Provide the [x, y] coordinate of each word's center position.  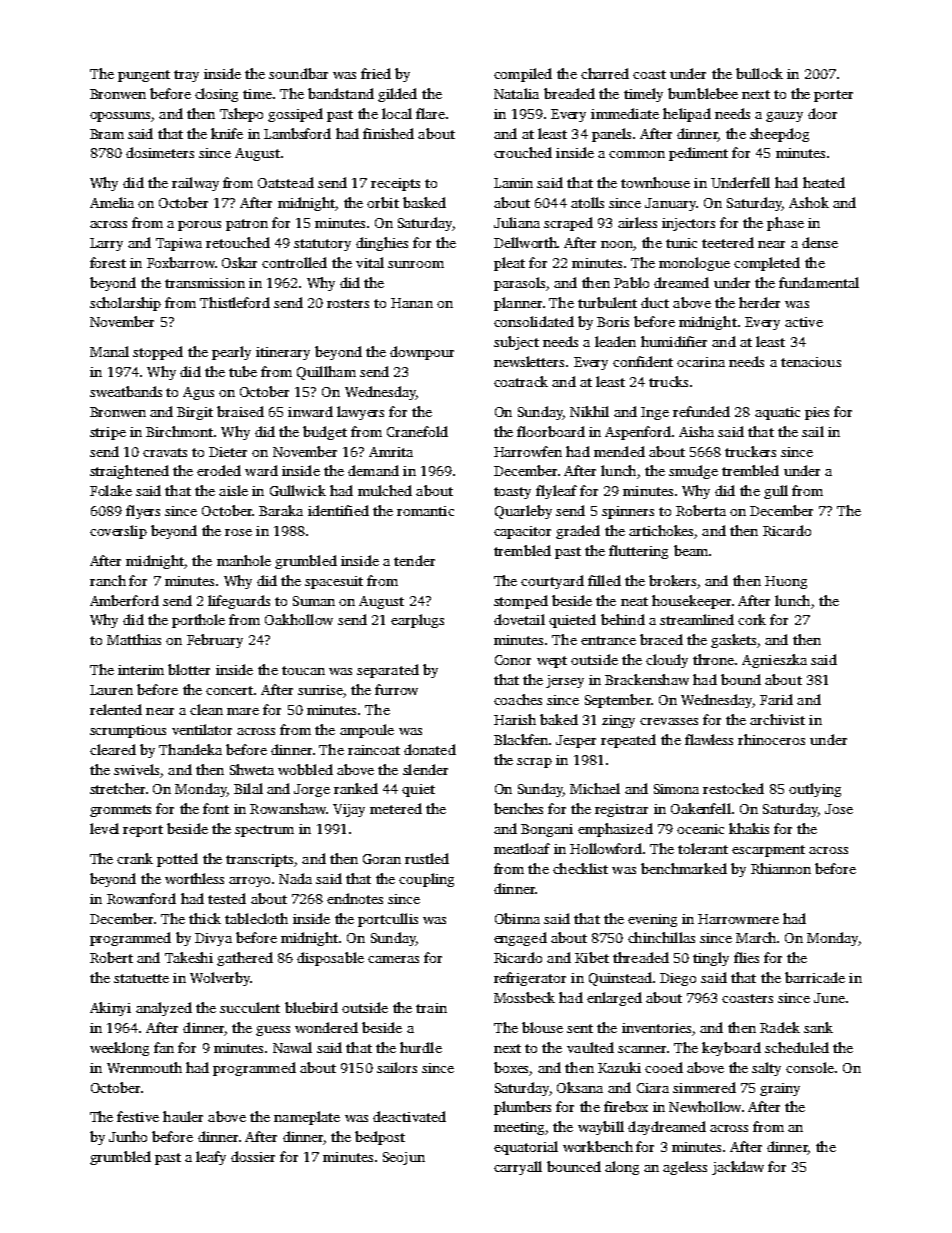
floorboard [551, 431]
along [622, 1168]
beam [691, 550]
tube [243, 371]
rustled [427, 858]
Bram [107, 134]
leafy [211, 1158]
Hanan [412, 303]
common [637, 154]
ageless [685, 1168]
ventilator [202, 729]
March [756, 937]
